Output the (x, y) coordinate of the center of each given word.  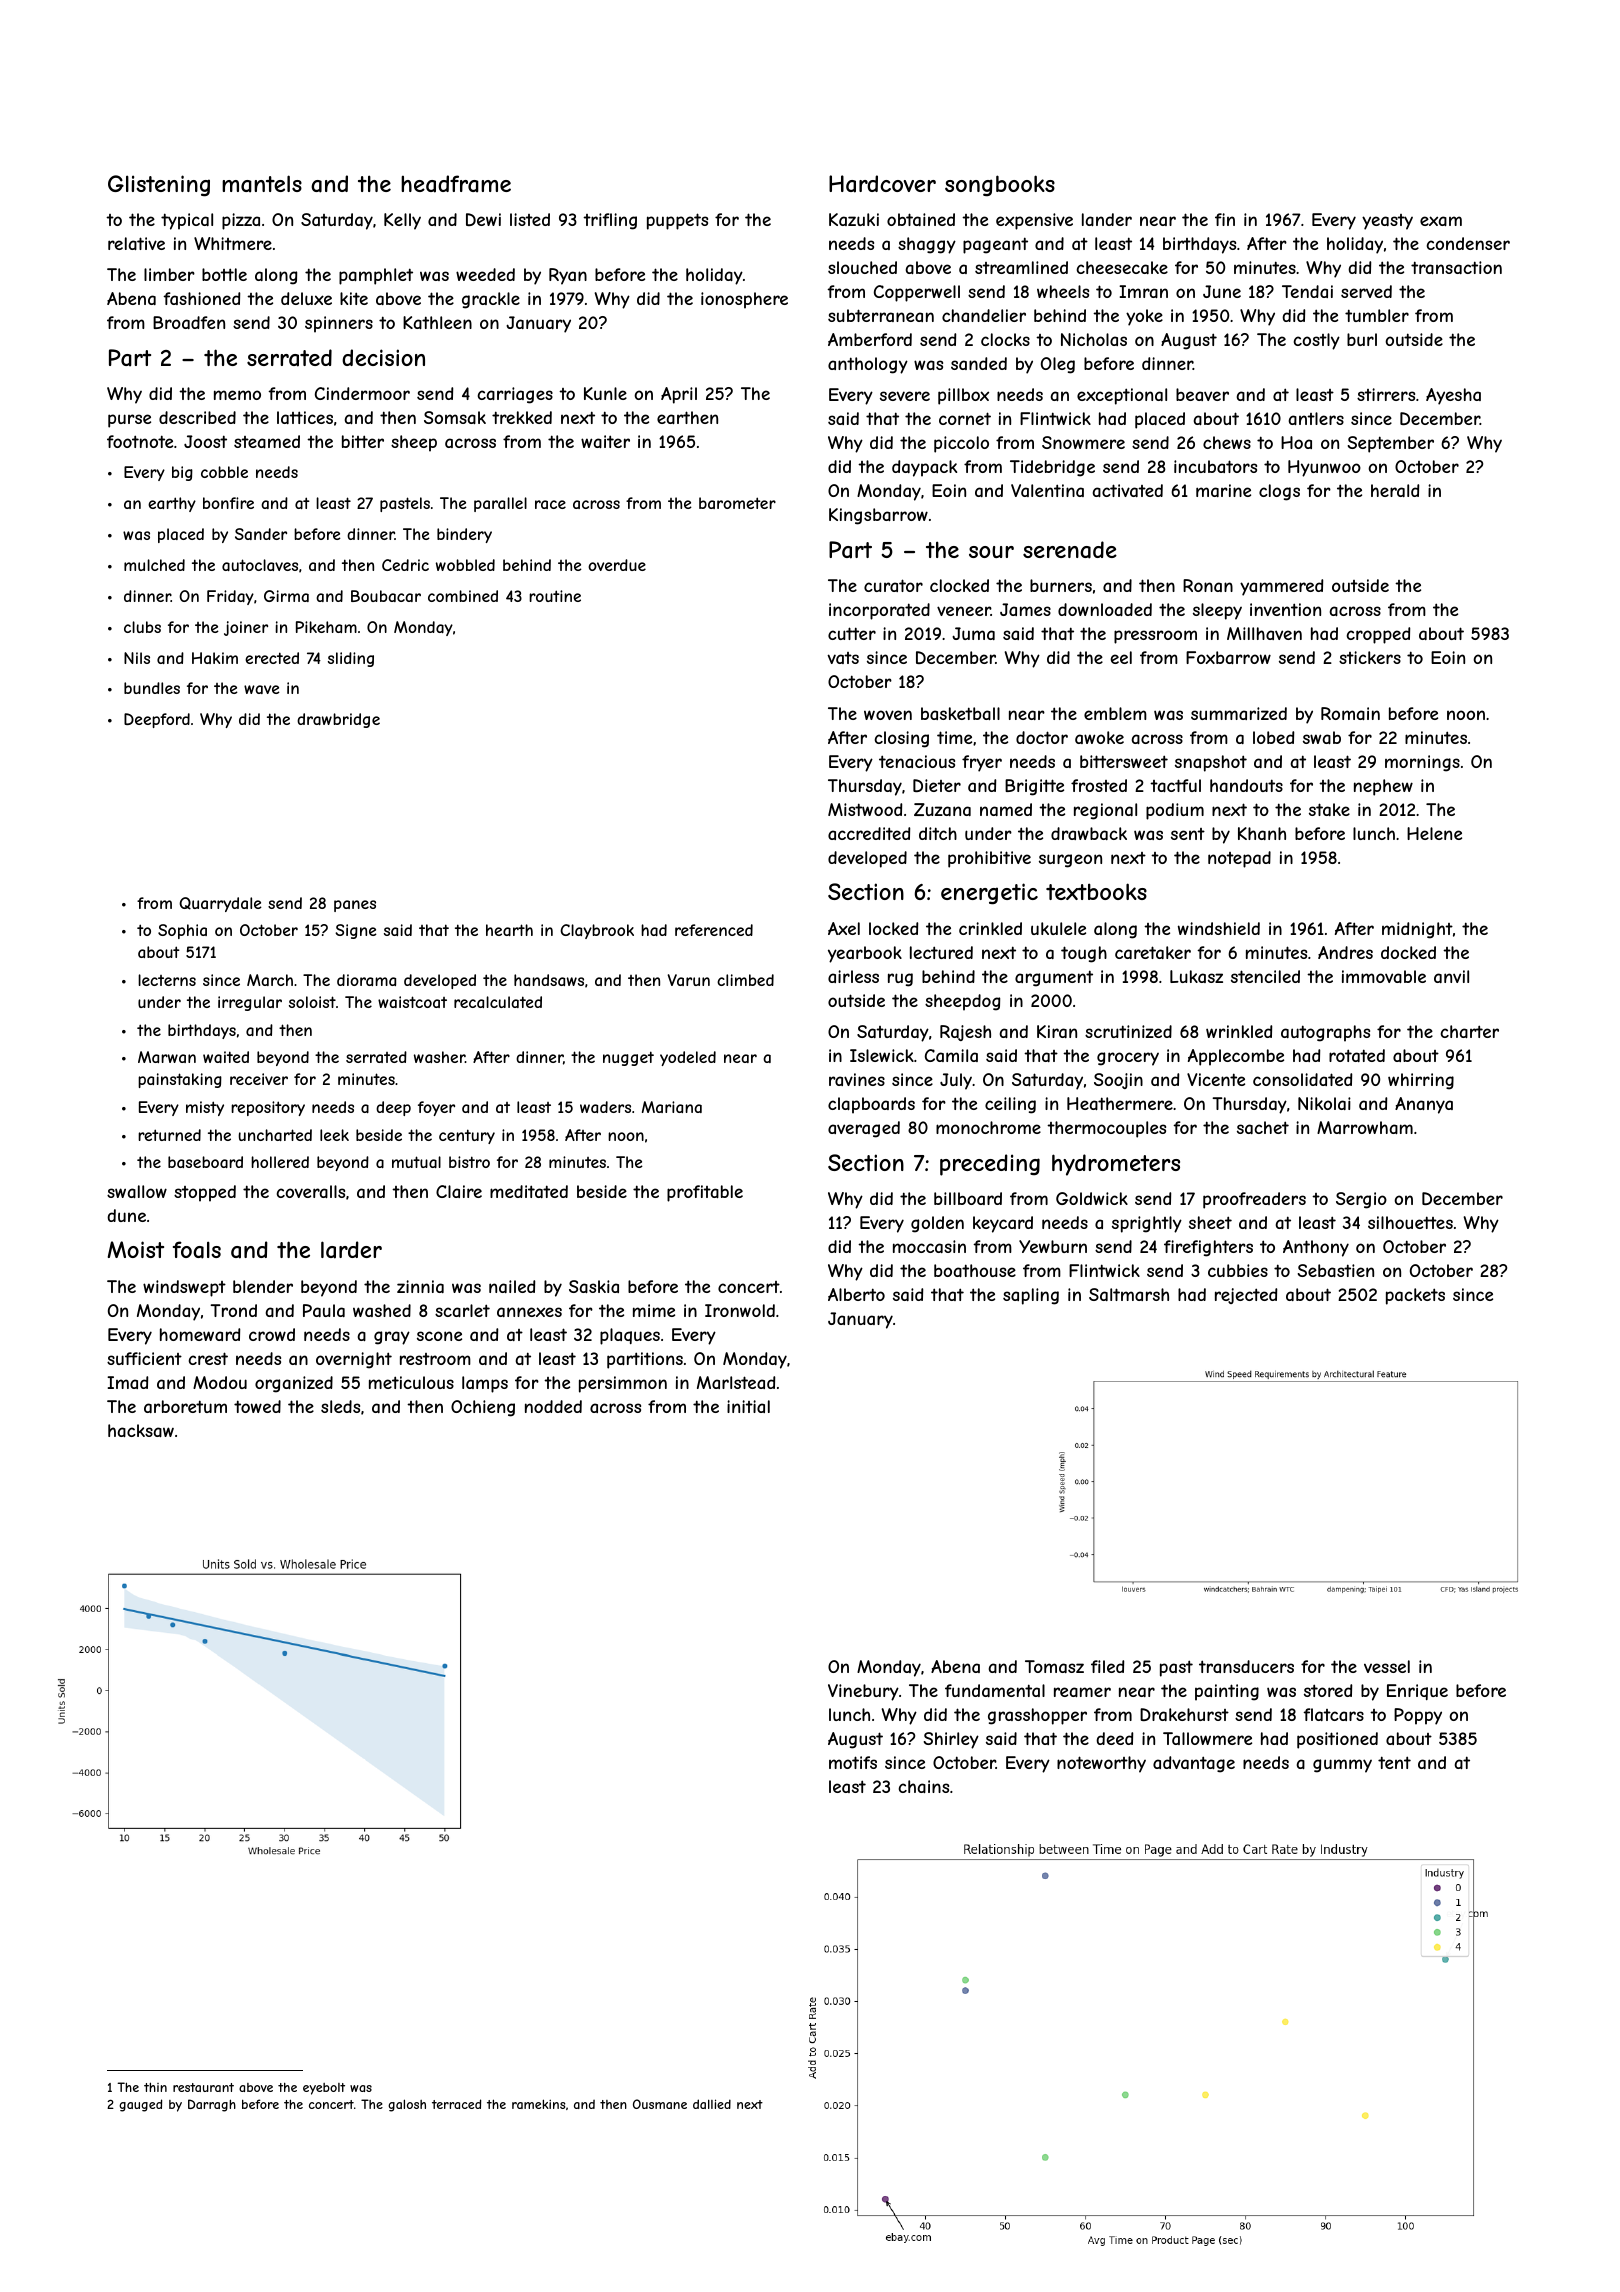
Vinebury (863, 1692)
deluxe (306, 298)
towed (257, 1406)
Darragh (212, 2105)
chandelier (984, 315)
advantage (1194, 1764)
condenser (1468, 243)
